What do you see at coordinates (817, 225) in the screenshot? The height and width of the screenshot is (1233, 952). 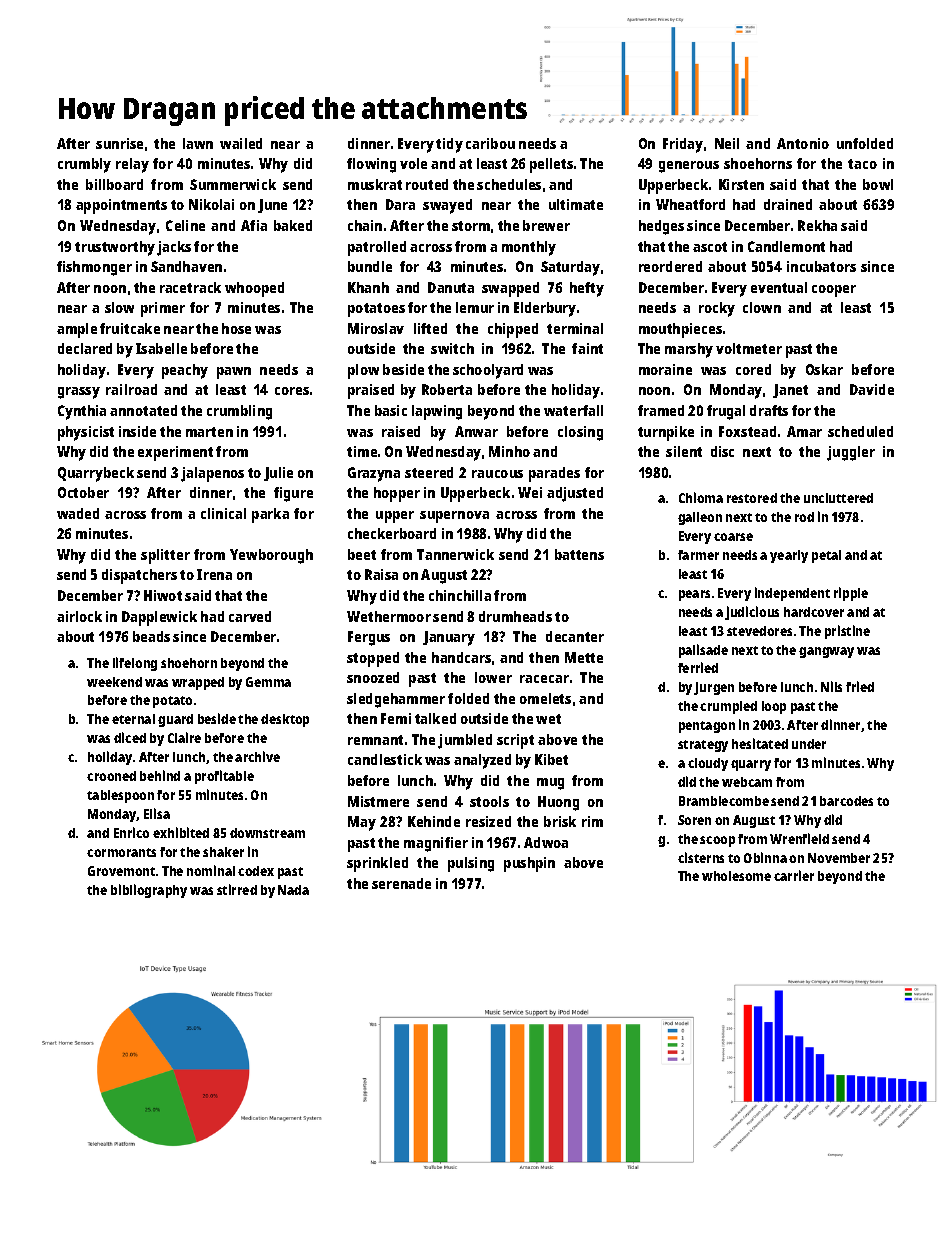 I see `Rekha` at bounding box center [817, 225].
